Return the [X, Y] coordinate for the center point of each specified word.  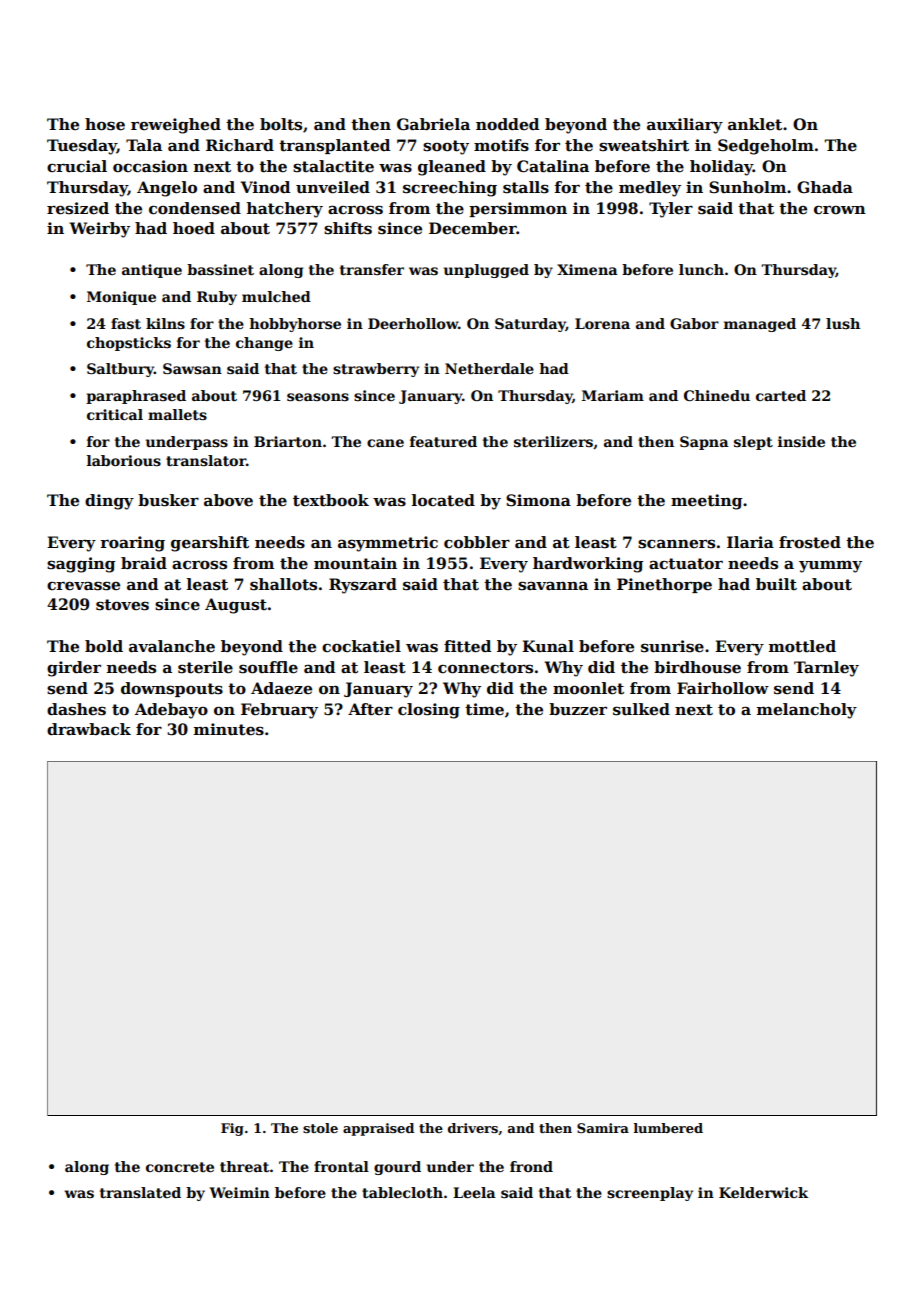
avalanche [172, 646]
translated [140, 1192]
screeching [450, 189]
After [370, 709]
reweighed [176, 126]
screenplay [650, 1194]
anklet [755, 124]
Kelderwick [763, 1192]
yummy [830, 567]
